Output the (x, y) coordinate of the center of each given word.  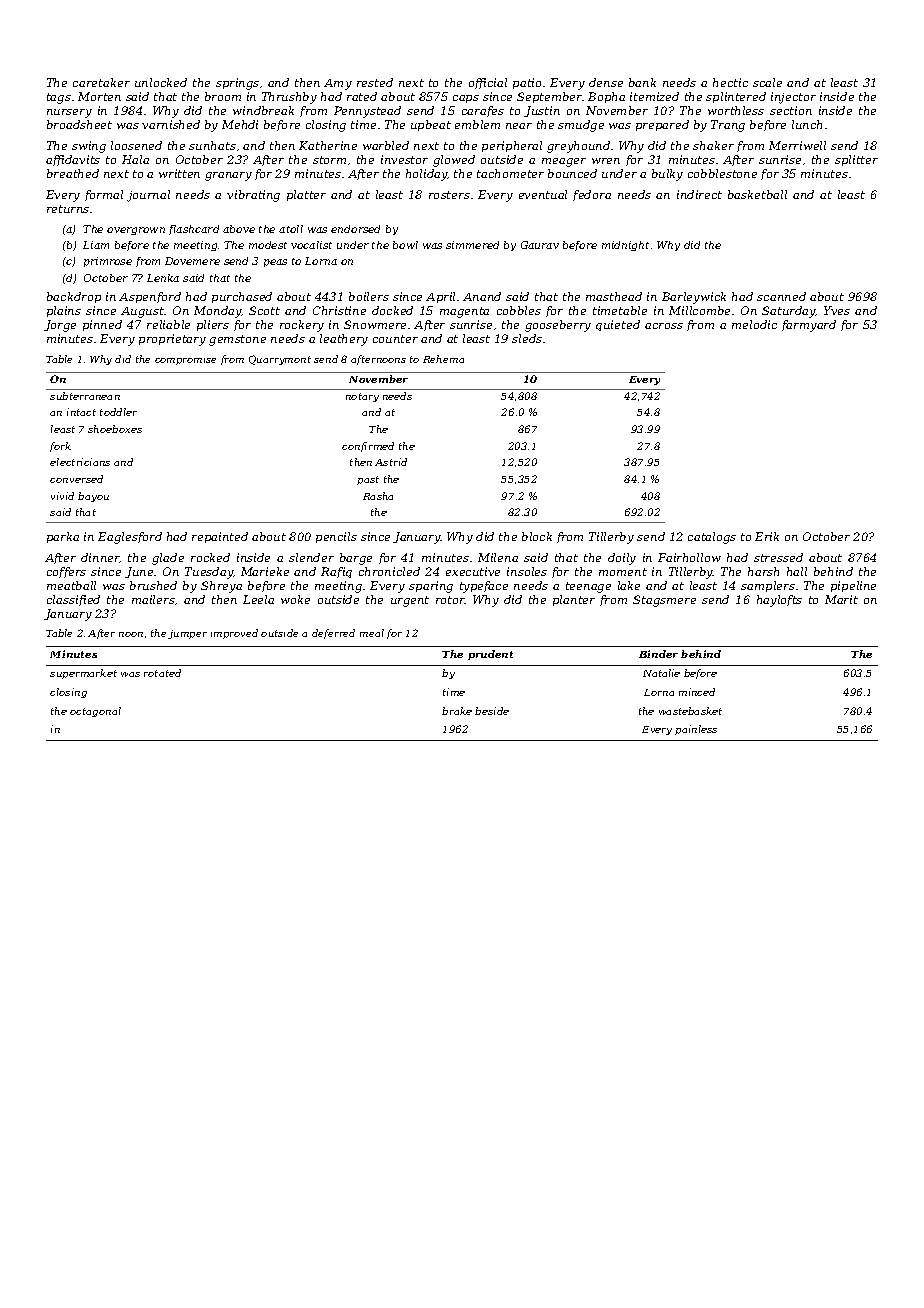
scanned (781, 296)
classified (73, 600)
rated (362, 96)
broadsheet (79, 124)
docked (392, 310)
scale (767, 82)
